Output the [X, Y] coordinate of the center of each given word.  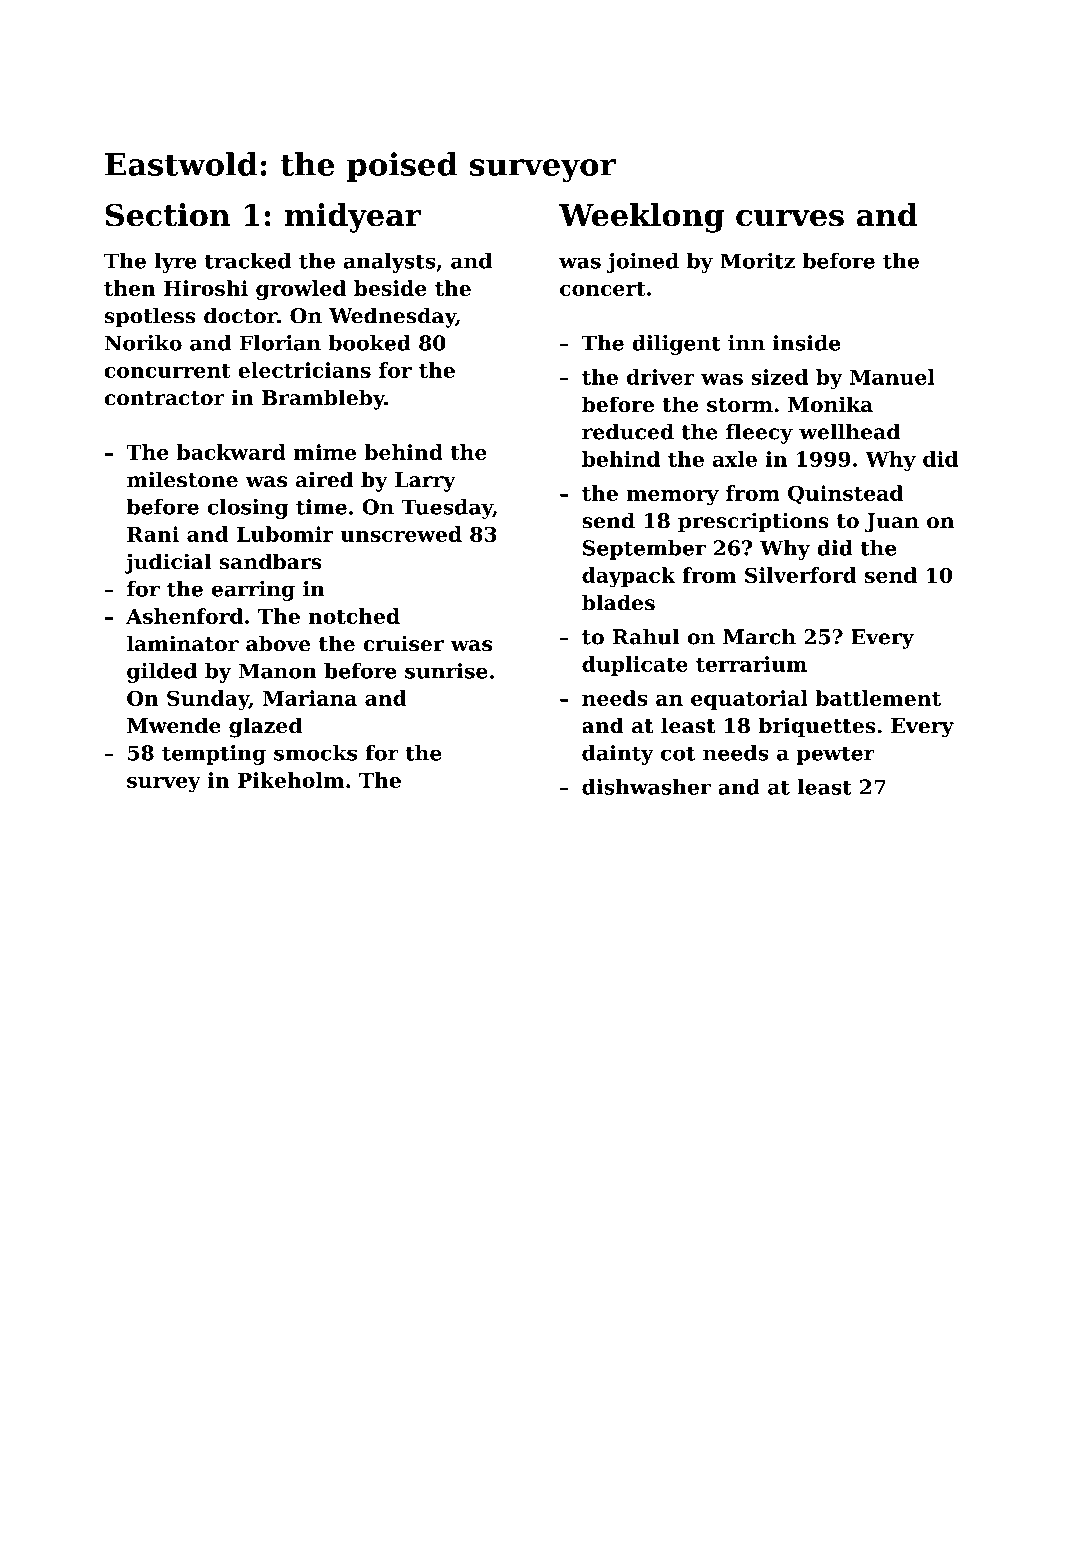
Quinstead [845, 495]
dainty [618, 755]
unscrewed [401, 534]
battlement [878, 698]
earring [253, 591]
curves [790, 218]
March [759, 636]
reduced [628, 431]
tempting [214, 755]
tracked [248, 261]
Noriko [143, 343]
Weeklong [641, 218]
